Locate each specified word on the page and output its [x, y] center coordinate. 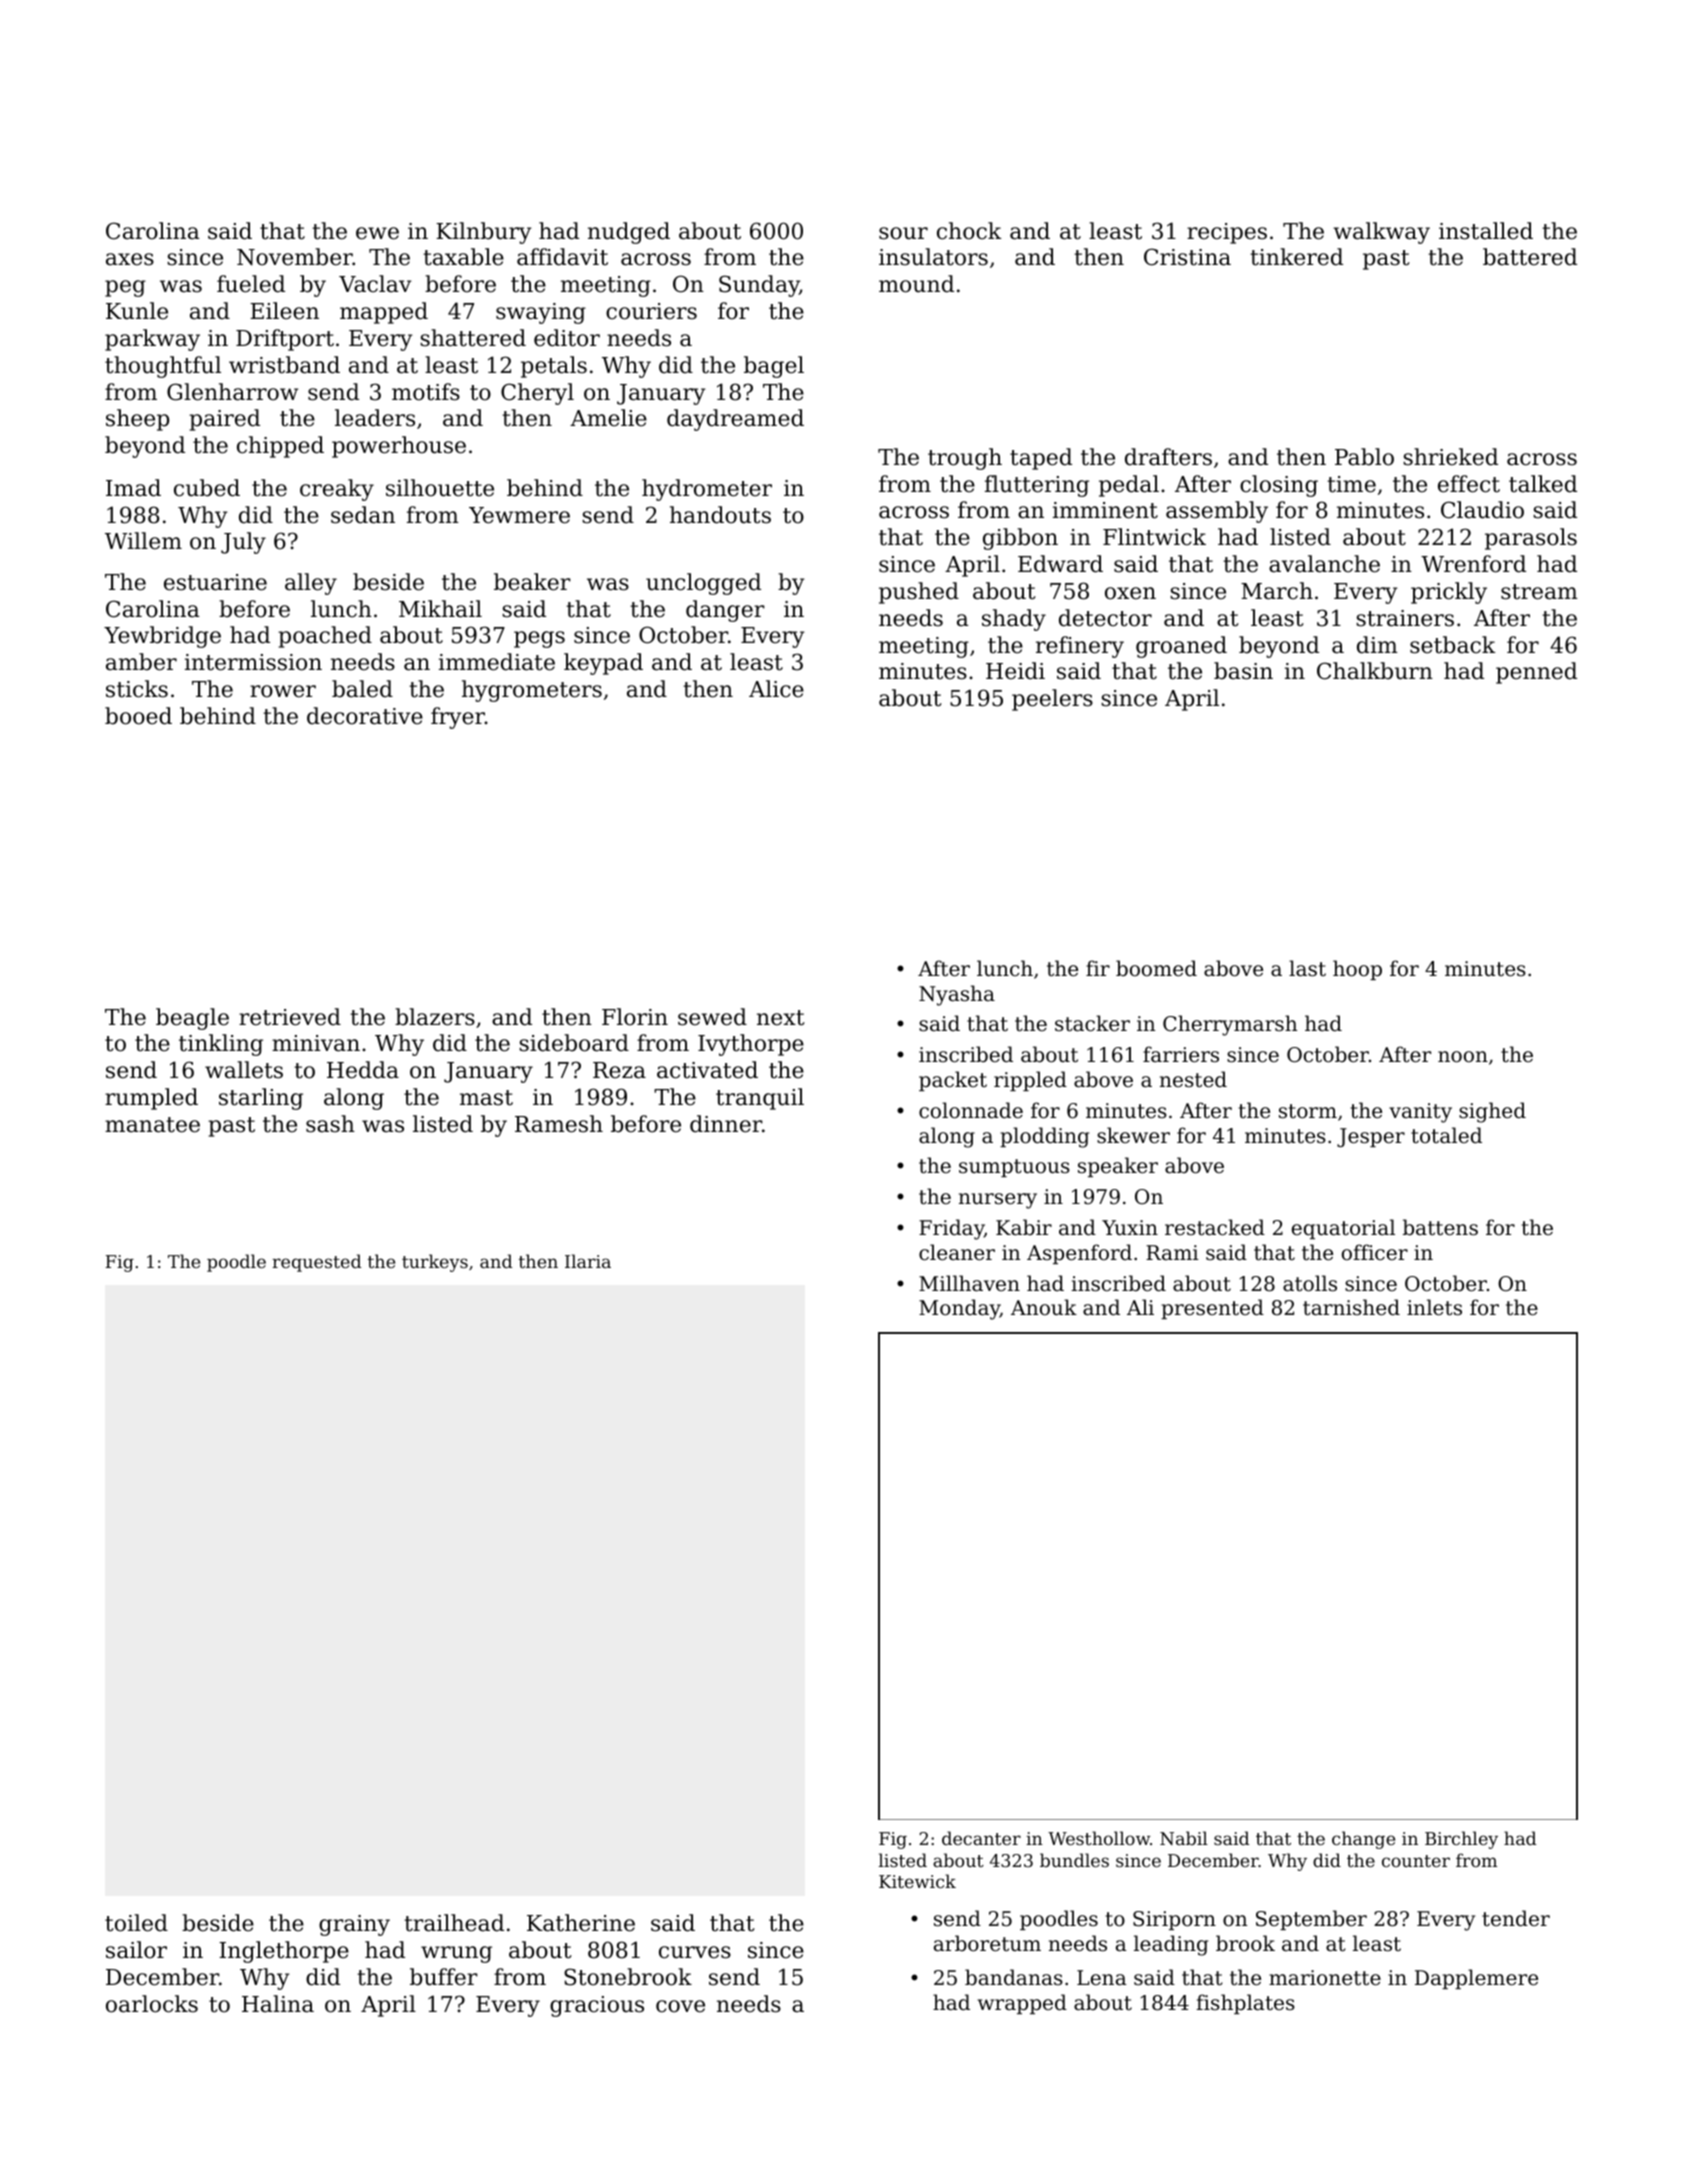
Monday [959, 1309]
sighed [1492, 1112]
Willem [143, 541]
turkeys [435, 1263]
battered [1530, 257]
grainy [354, 1925]
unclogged [703, 584]
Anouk [1044, 1307]
